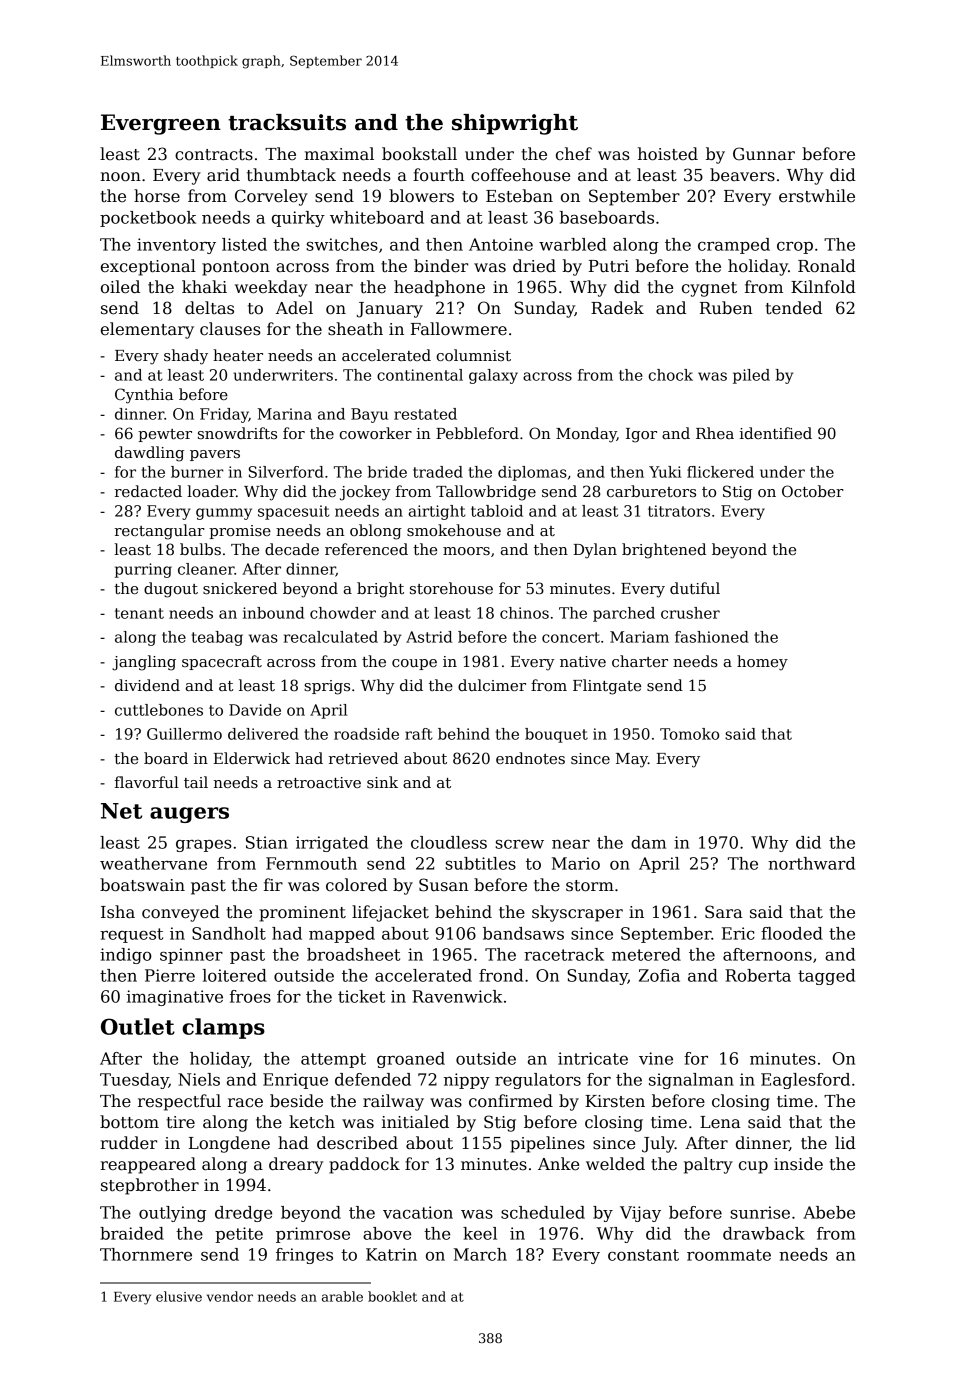 The width and height of the screenshot is (956, 1384). Describe the element at coordinates (134, 1081) in the screenshot. I see `Tuesday` at that location.
